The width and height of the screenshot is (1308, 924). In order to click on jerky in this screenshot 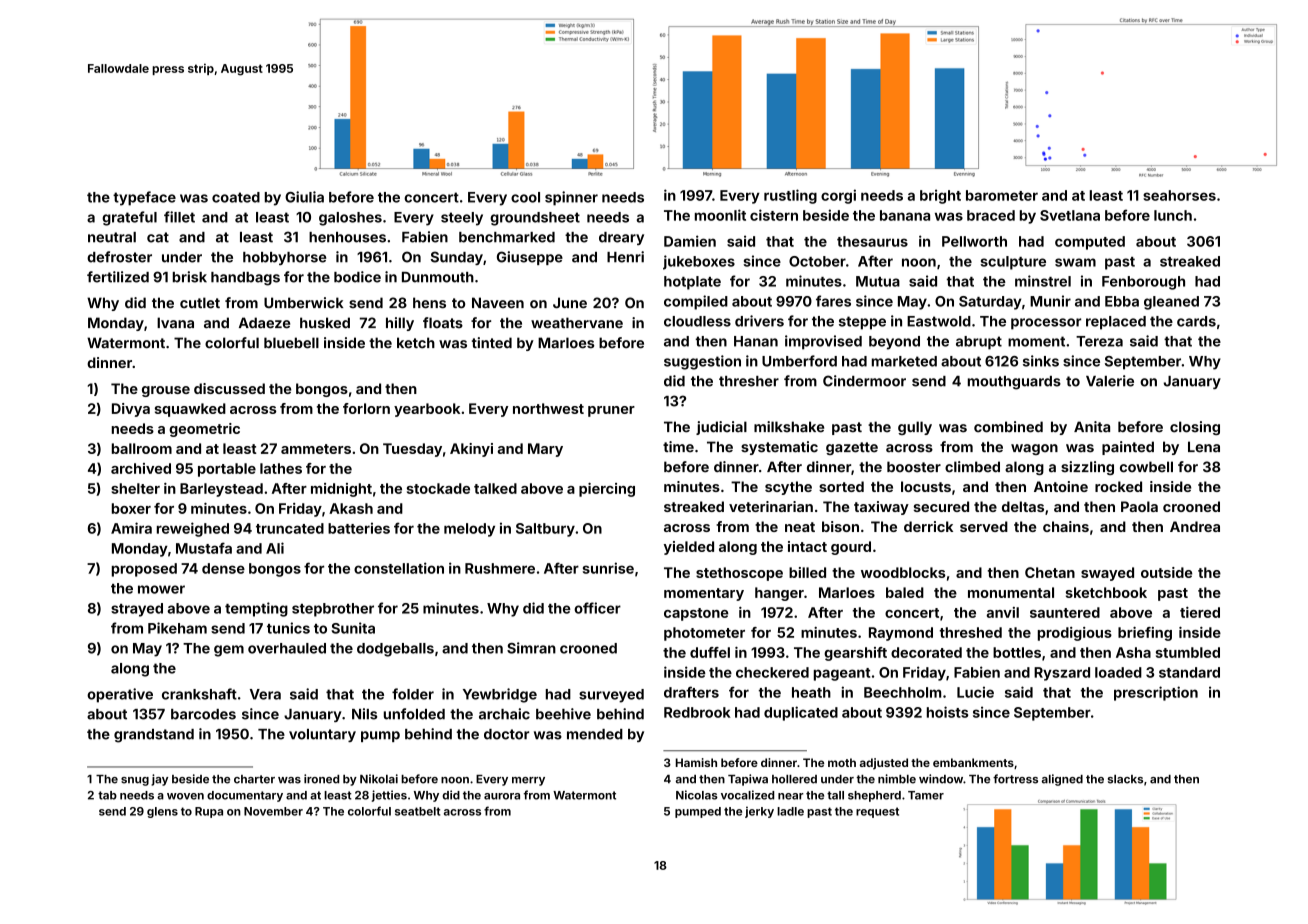, I will do `click(759, 812)`.
